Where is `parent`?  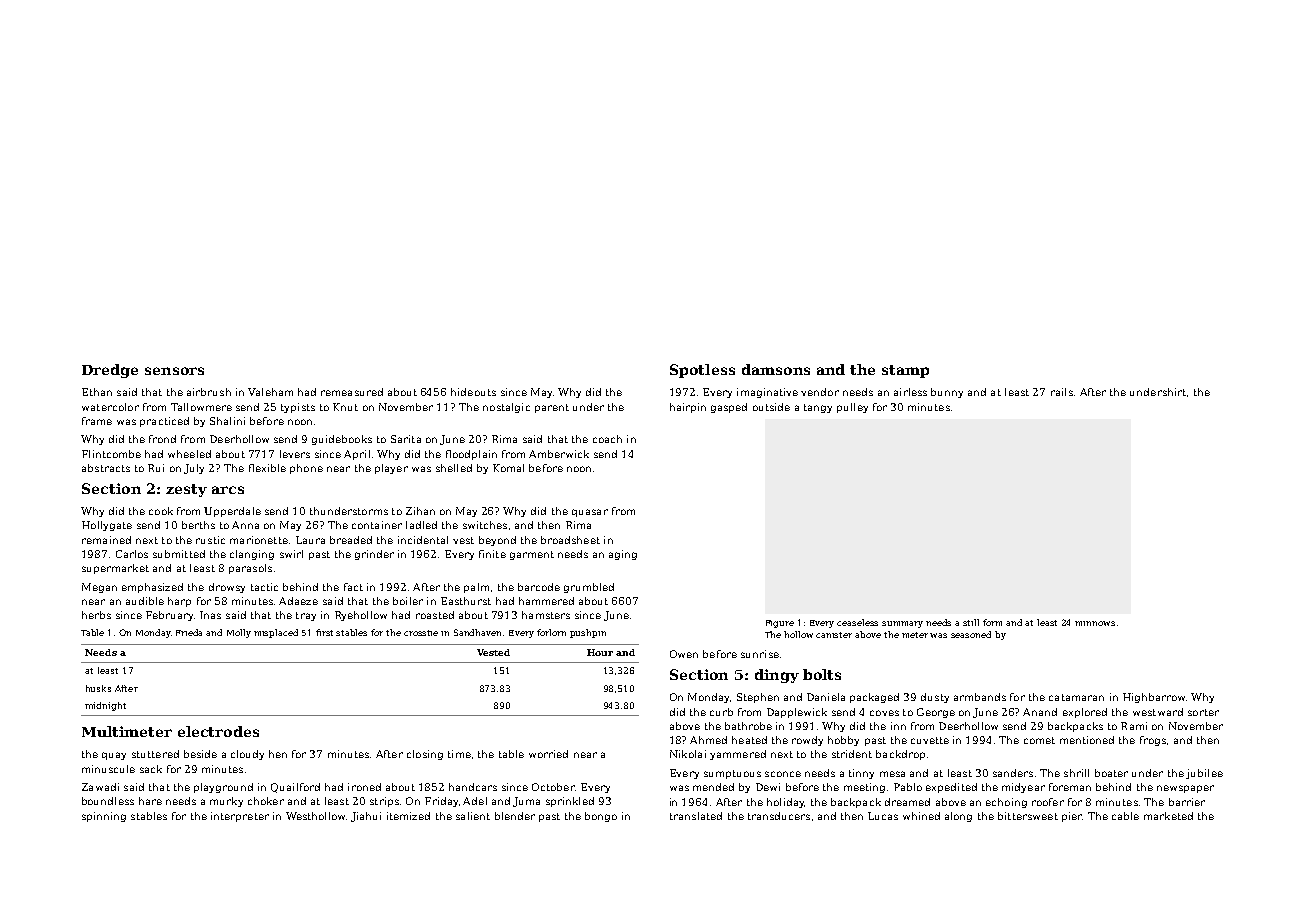
parent is located at coordinates (552, 408).
